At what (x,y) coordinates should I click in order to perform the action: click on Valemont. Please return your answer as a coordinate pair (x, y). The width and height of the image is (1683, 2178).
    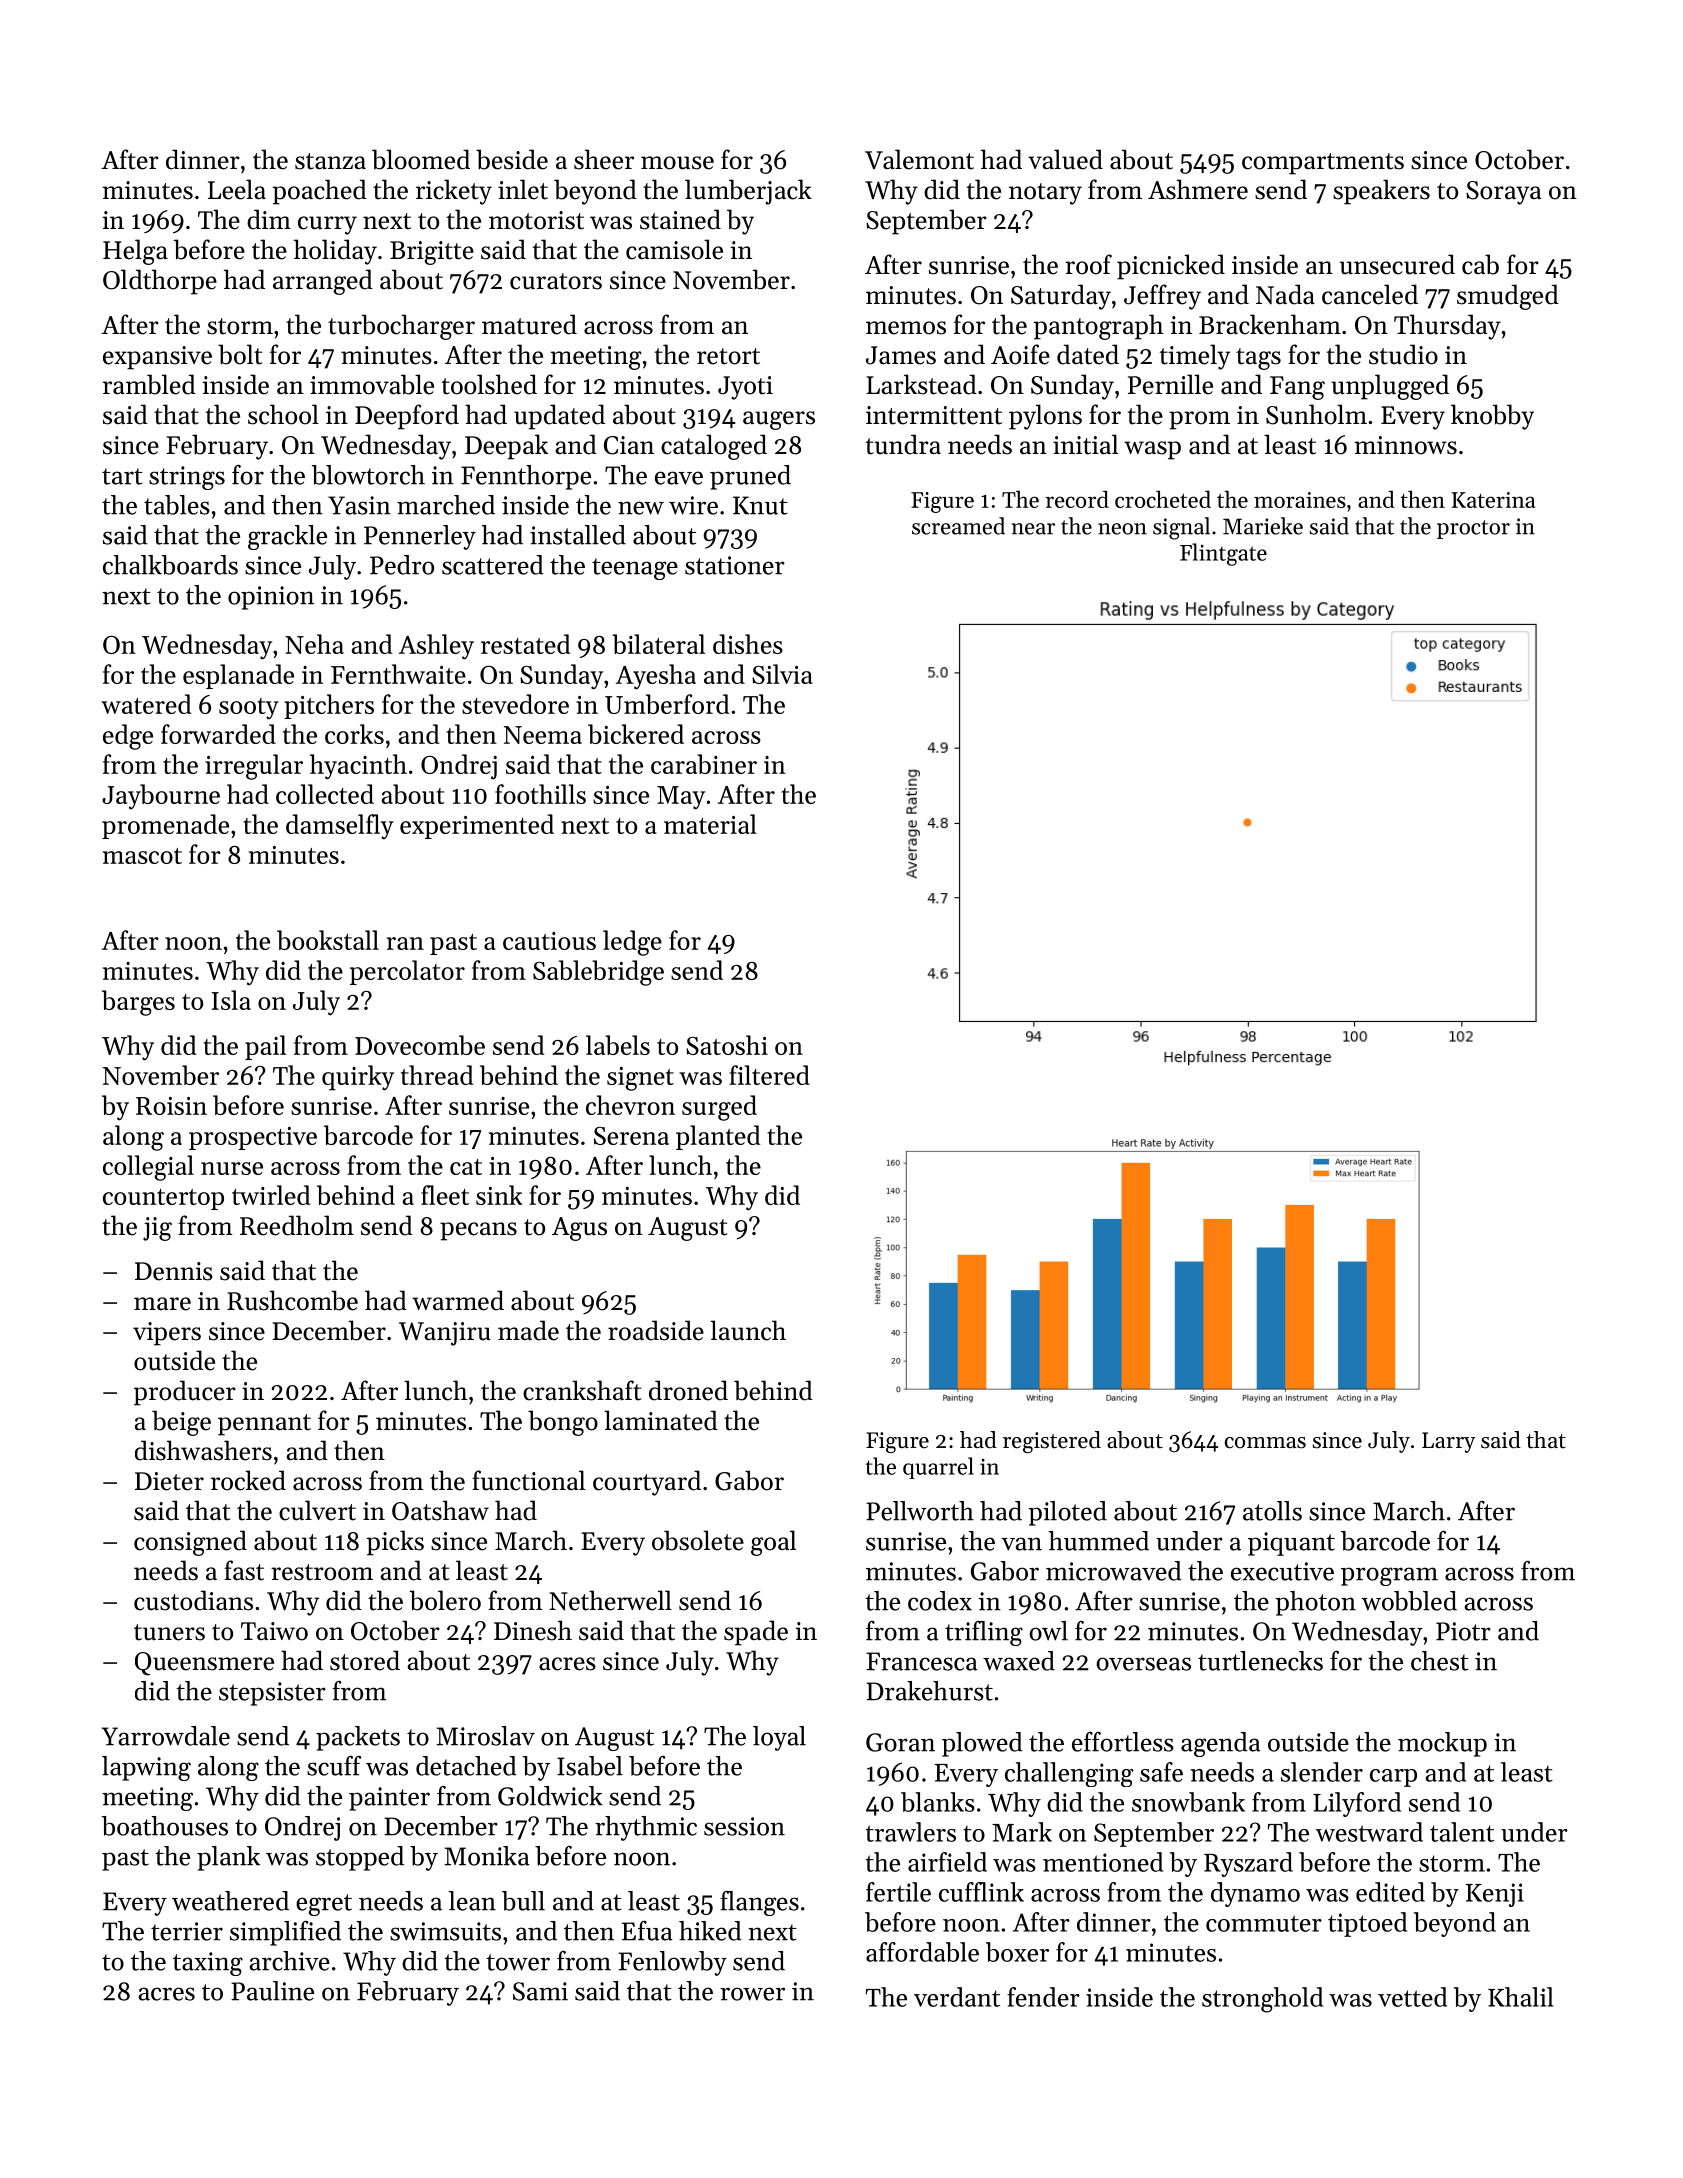
    Looking at the image, I should click on (919, 159).
